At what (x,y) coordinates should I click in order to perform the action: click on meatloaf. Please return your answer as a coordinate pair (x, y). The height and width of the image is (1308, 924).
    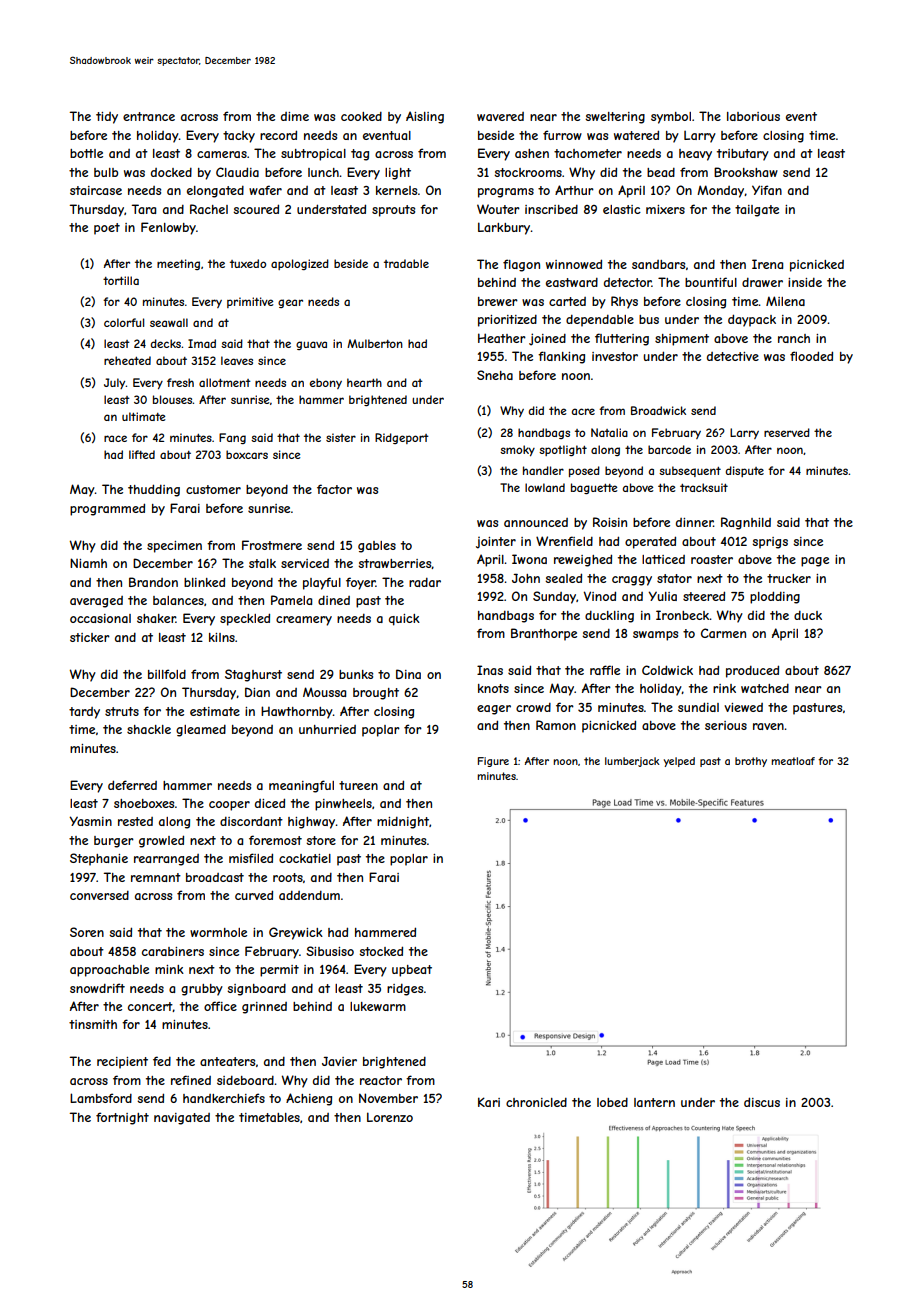
    Looking at the image, I should click on (793, 761).
